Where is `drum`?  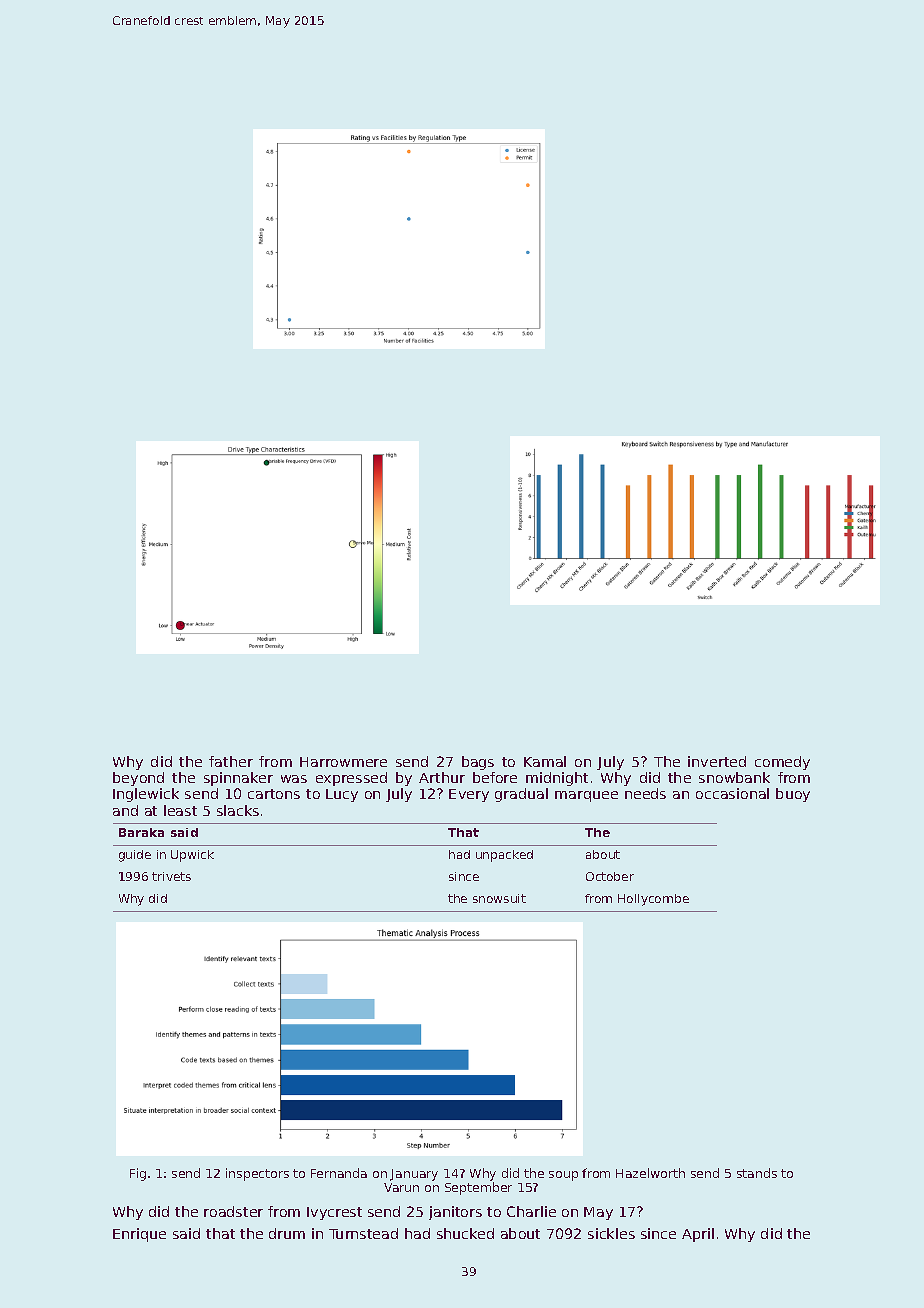
drum is located at coordinates (287, 1233).
